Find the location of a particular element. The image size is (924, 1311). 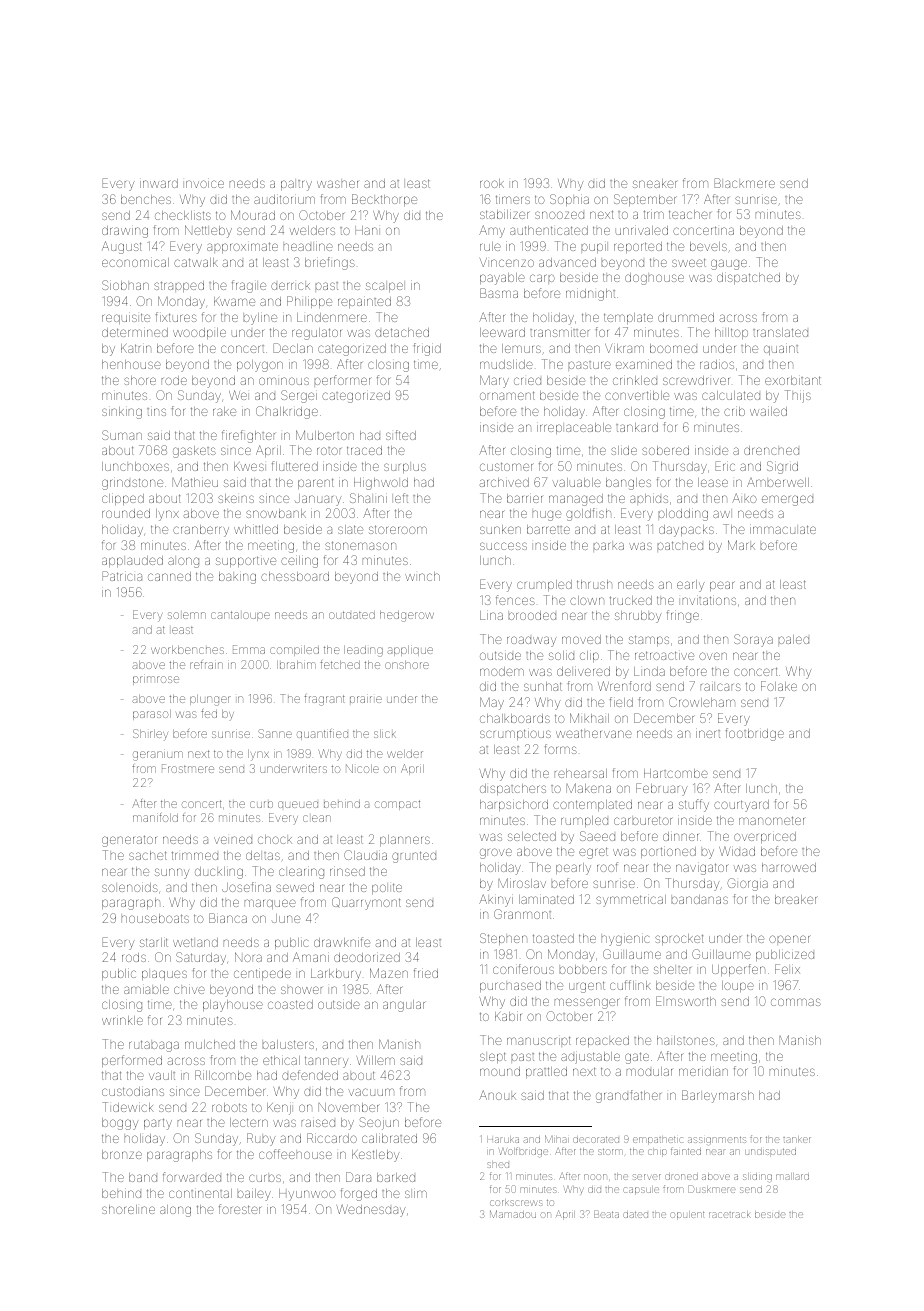

Felix is located at coordinates (787, 969).
